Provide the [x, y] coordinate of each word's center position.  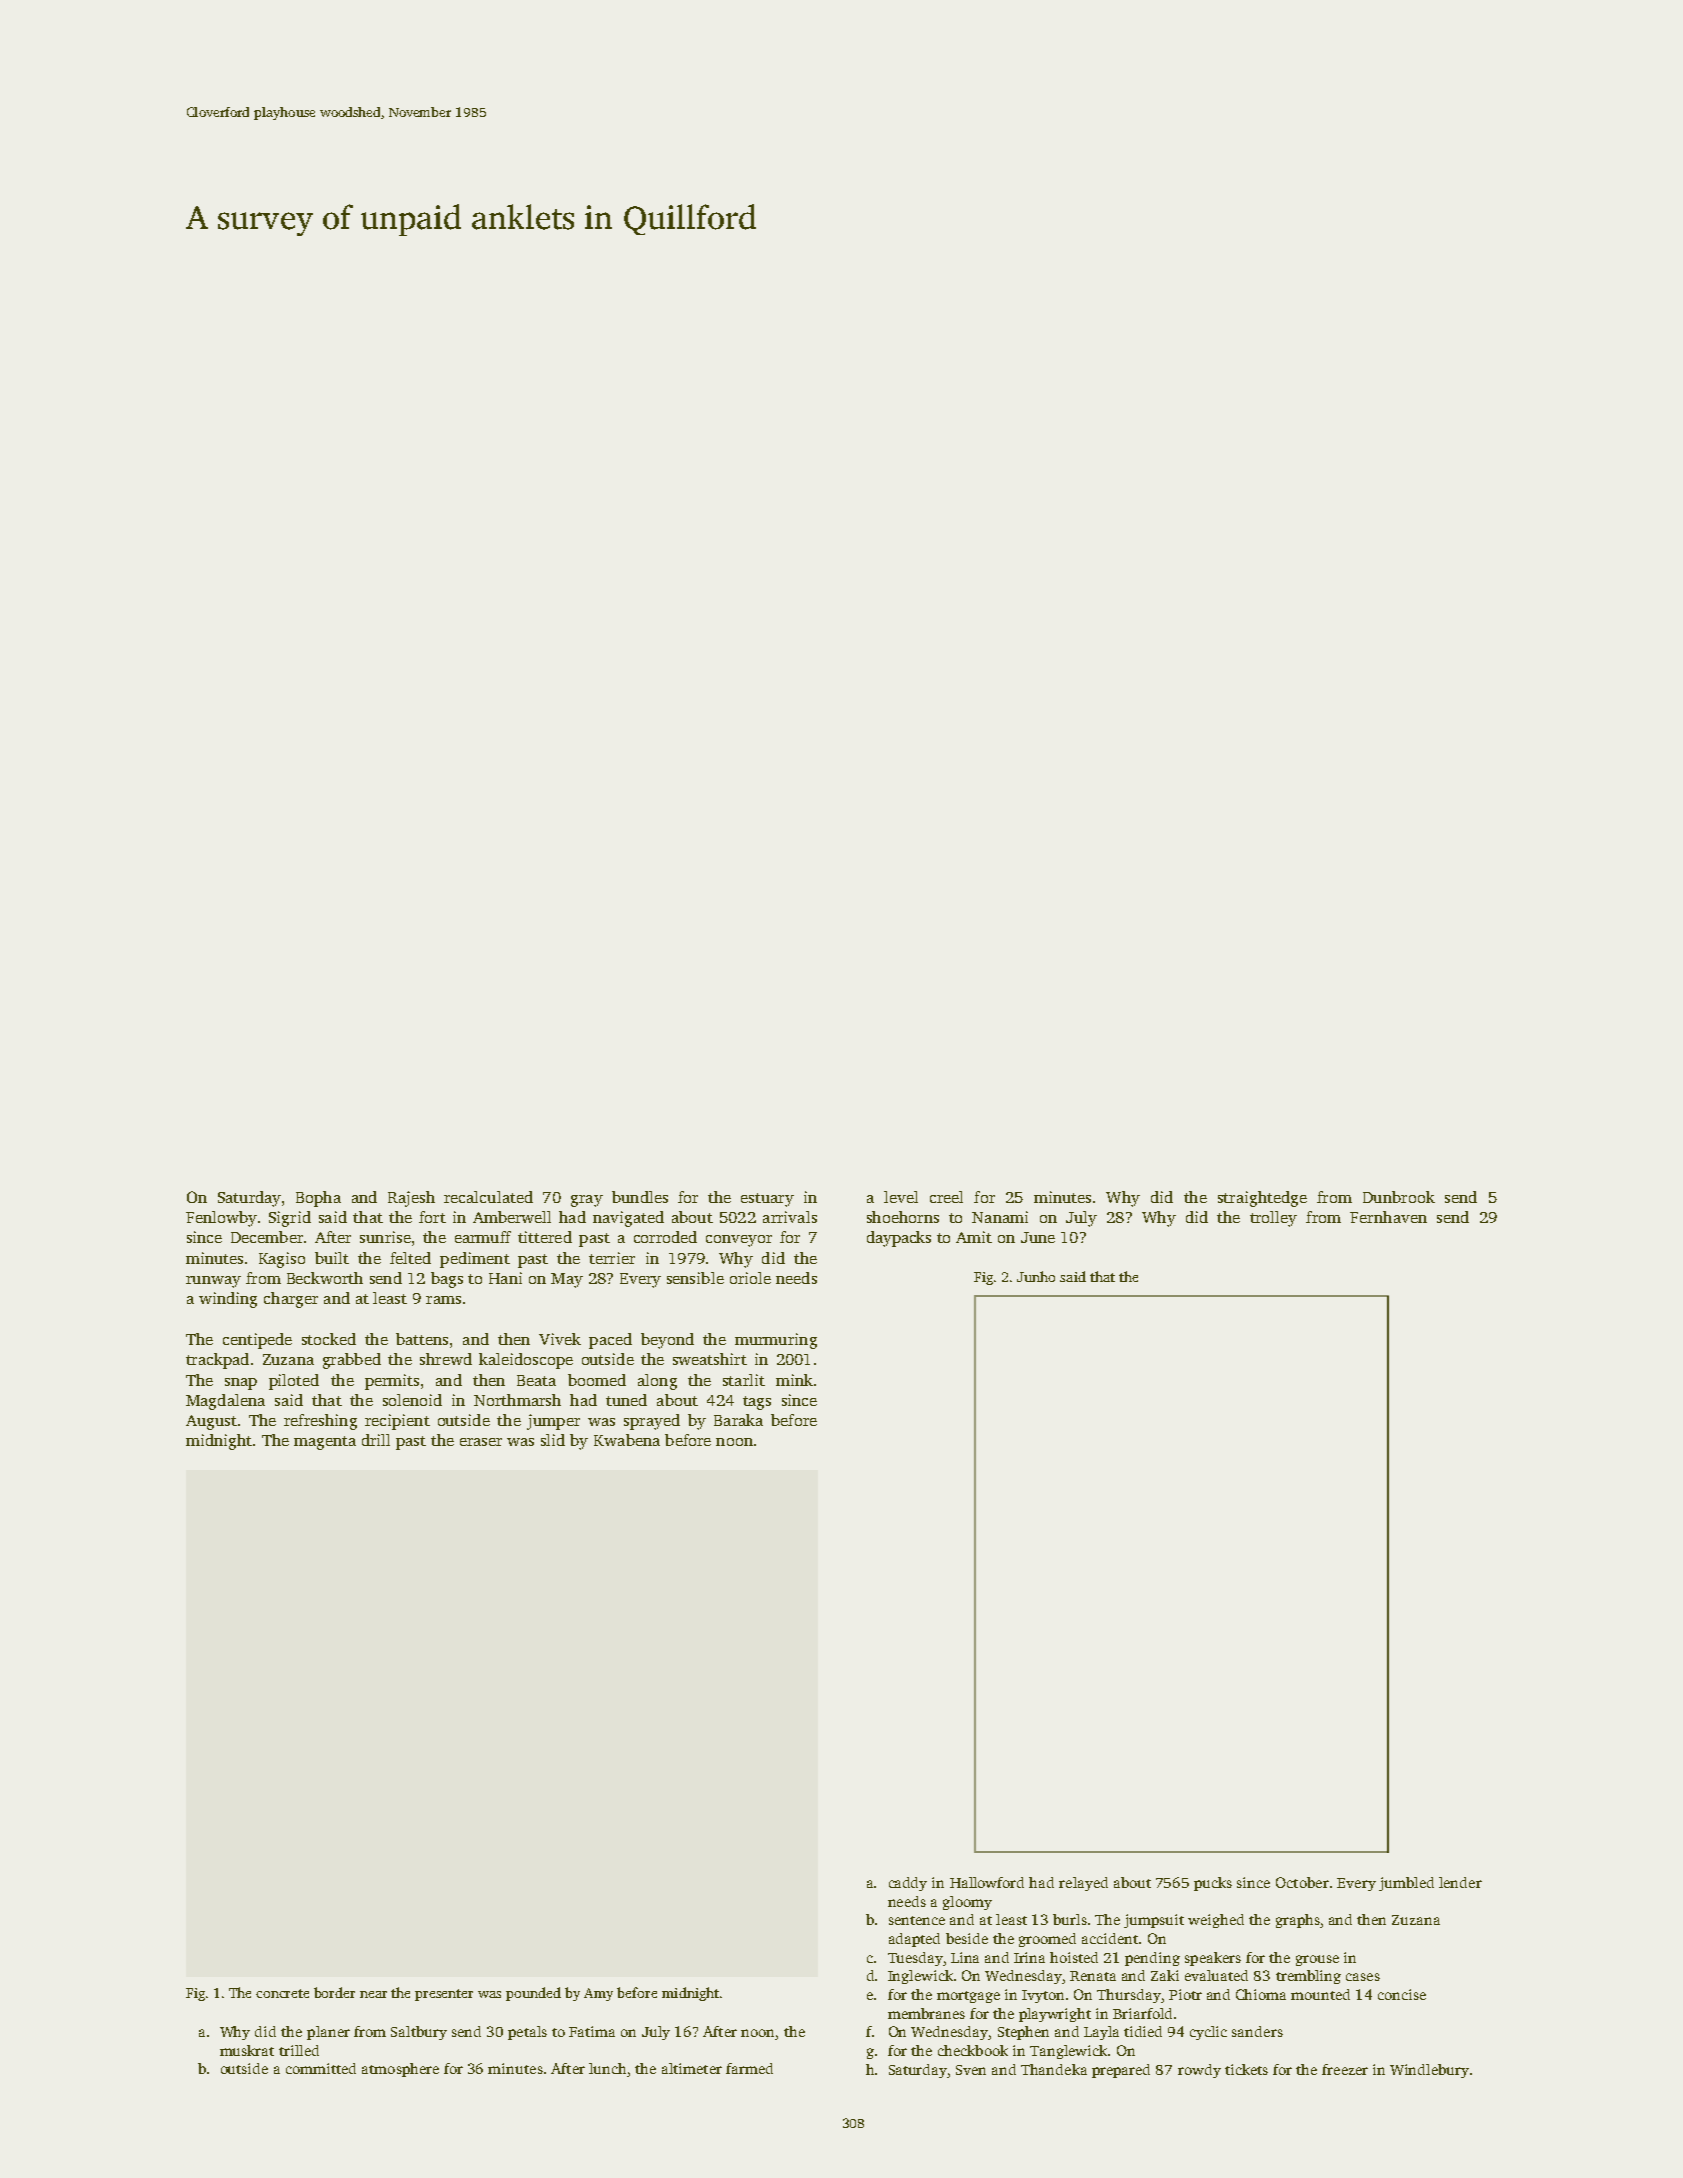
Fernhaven [1388, 1217]
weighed [1216, 1921]
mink [794, 1380]
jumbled [1406, 1884]
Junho [1036, 1276]
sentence [917, 1920]
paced [610, 1341]
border [334, 1992]
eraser [481, 1442]
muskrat [247, 2050]
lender [1460, 1882]
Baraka [738, 1420]
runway [213, 1282]
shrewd [446, 1359]
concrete [282, 1993]
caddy [908, 1884]
